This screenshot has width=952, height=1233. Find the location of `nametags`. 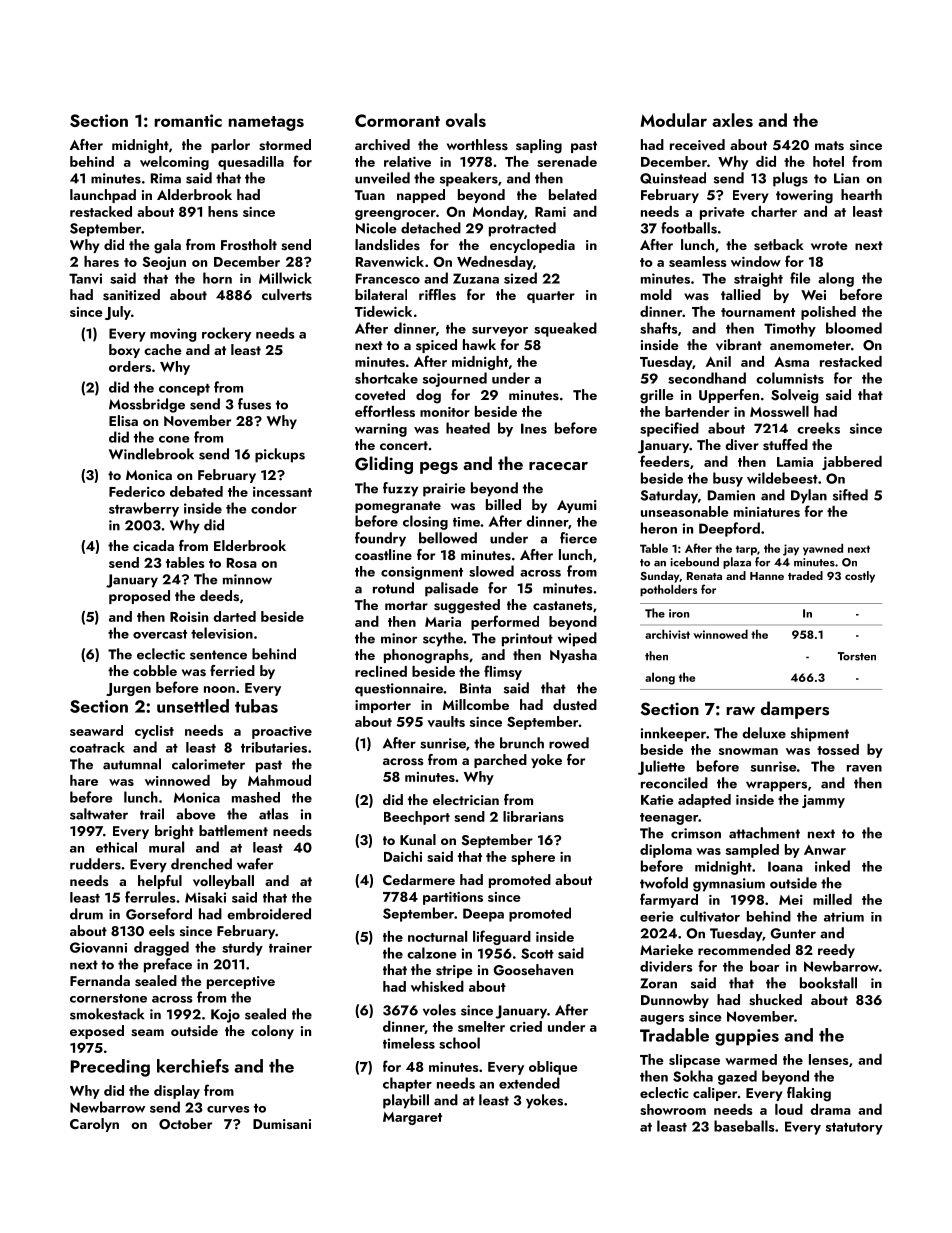

nametags is located at coordinates (266, 123).
